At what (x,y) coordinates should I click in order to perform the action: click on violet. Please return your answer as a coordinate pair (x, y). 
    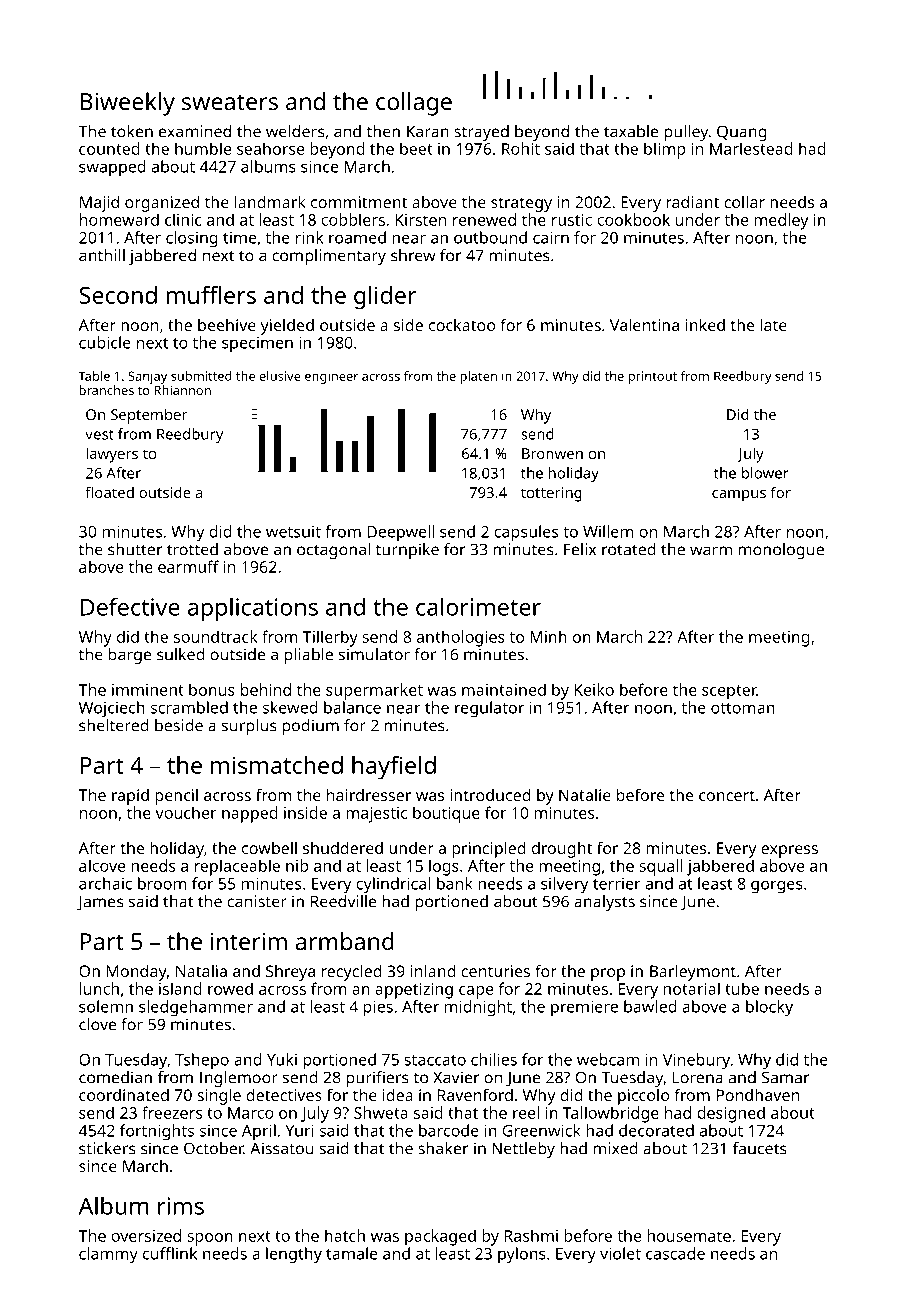
    Looking at the image, I should click on (620, 1253).
